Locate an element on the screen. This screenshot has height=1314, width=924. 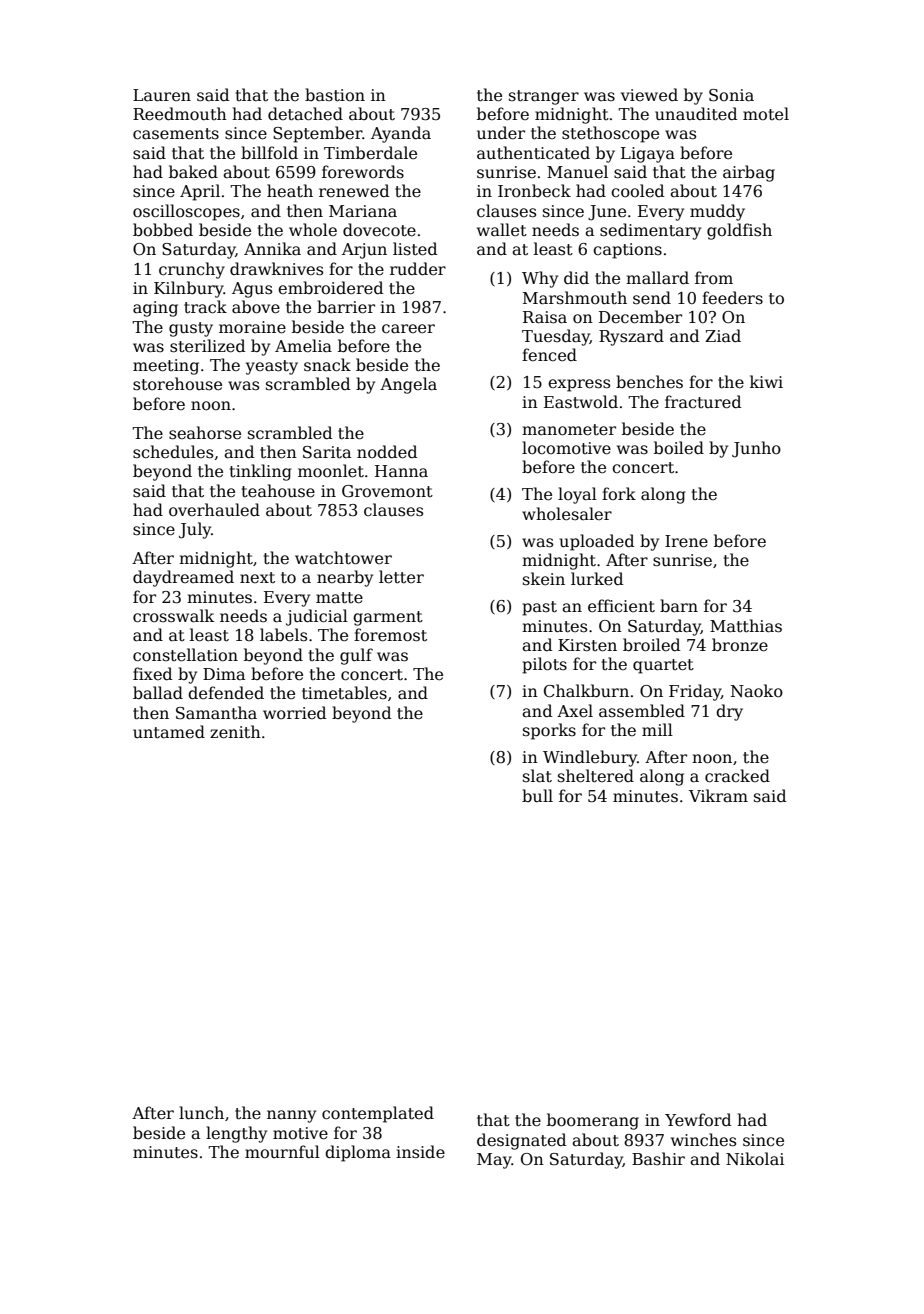
stethoscope is located at coordinates (610, 134).
